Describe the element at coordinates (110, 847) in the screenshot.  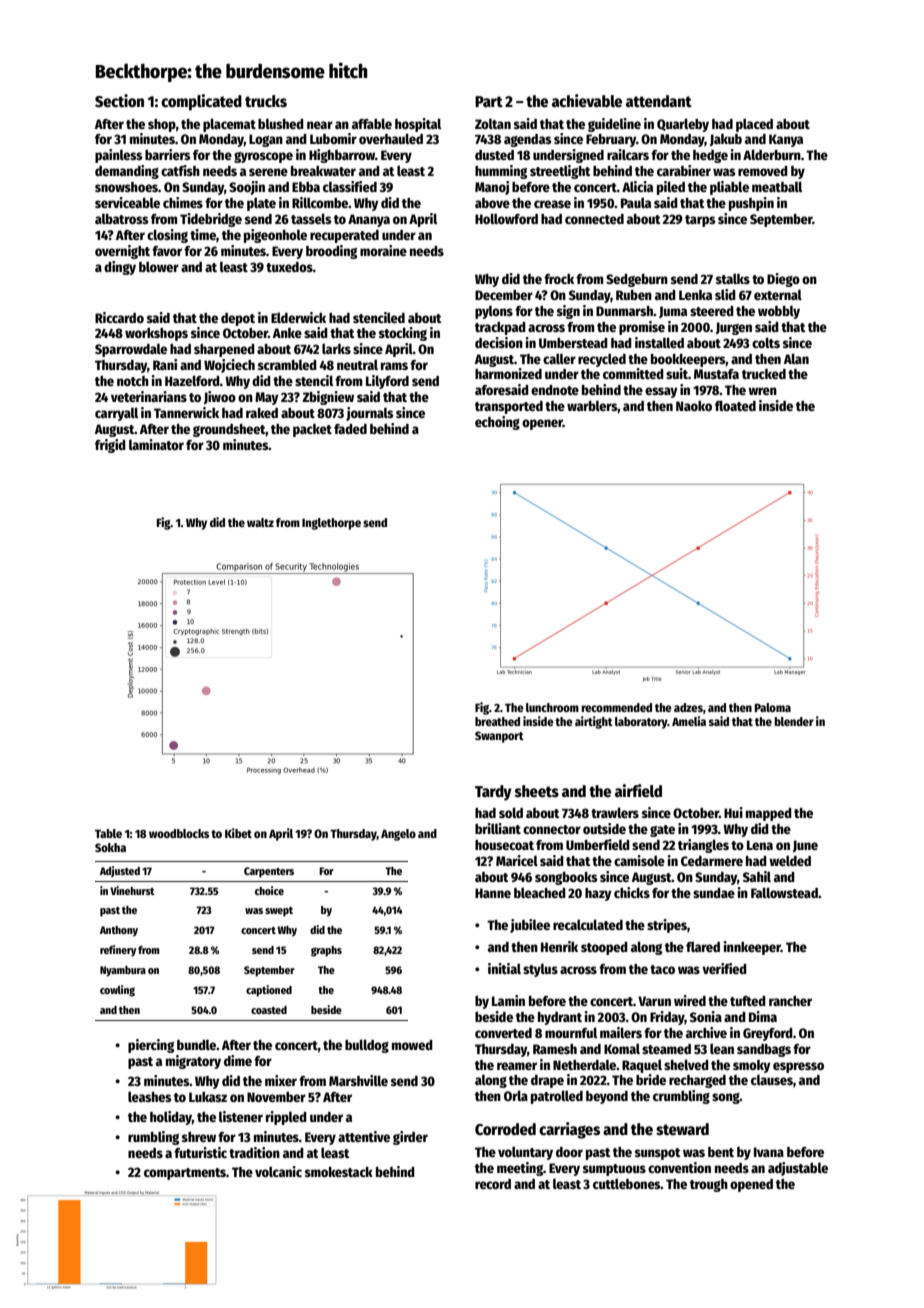
I see `Sokha` at that location.
